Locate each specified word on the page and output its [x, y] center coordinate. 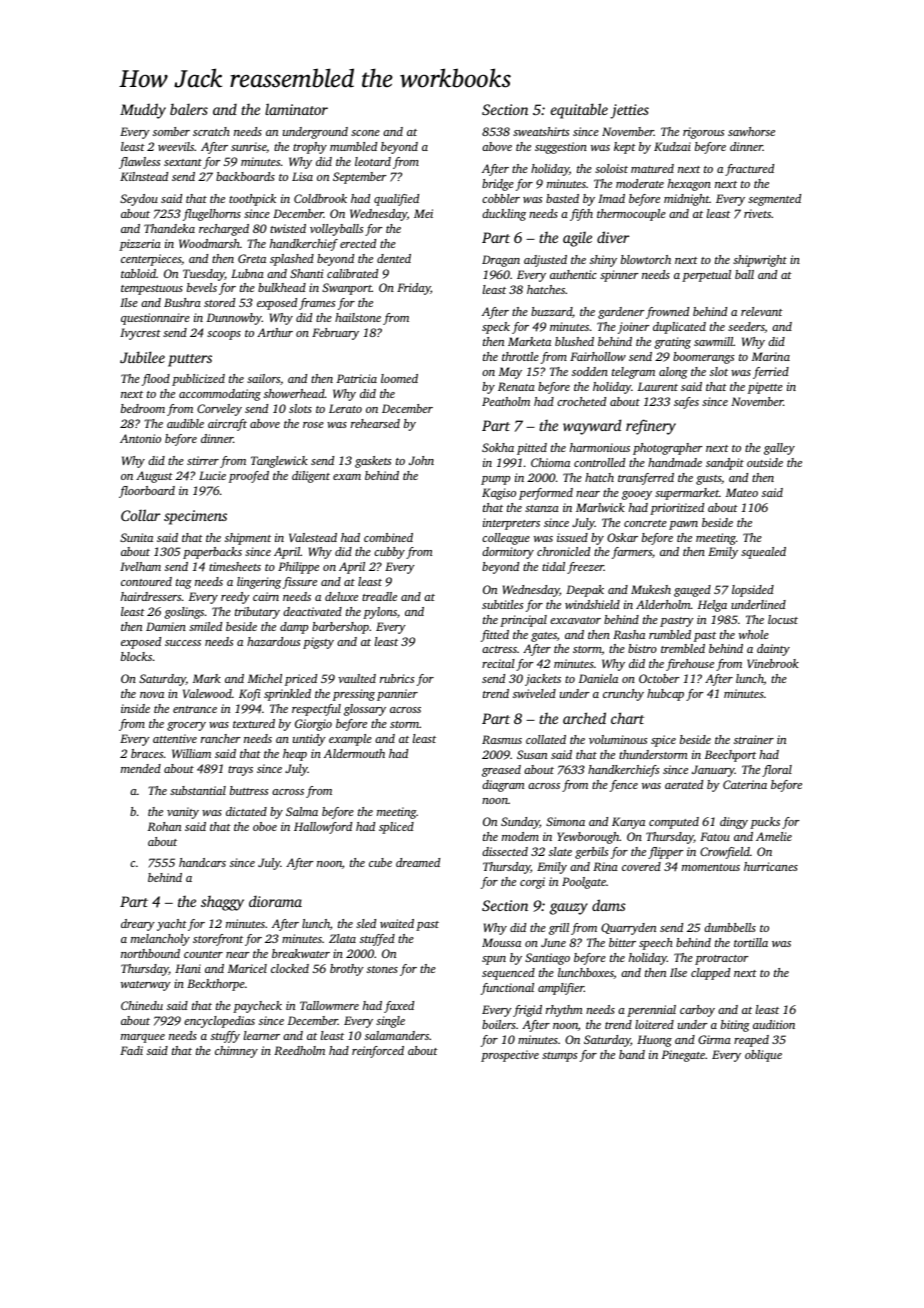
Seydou [139, 200]
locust [783, 619]
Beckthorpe [216, 985]
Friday [414, 289]
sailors [263, 378]
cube [380, 862]
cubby [389, 553]
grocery [186, 726]
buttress [249, 790]
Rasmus [502, 739]
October [659, 678]
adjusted [545, 261]
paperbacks [212, 553]
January [713, 771]
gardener [621, 313]
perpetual [706, 276]
